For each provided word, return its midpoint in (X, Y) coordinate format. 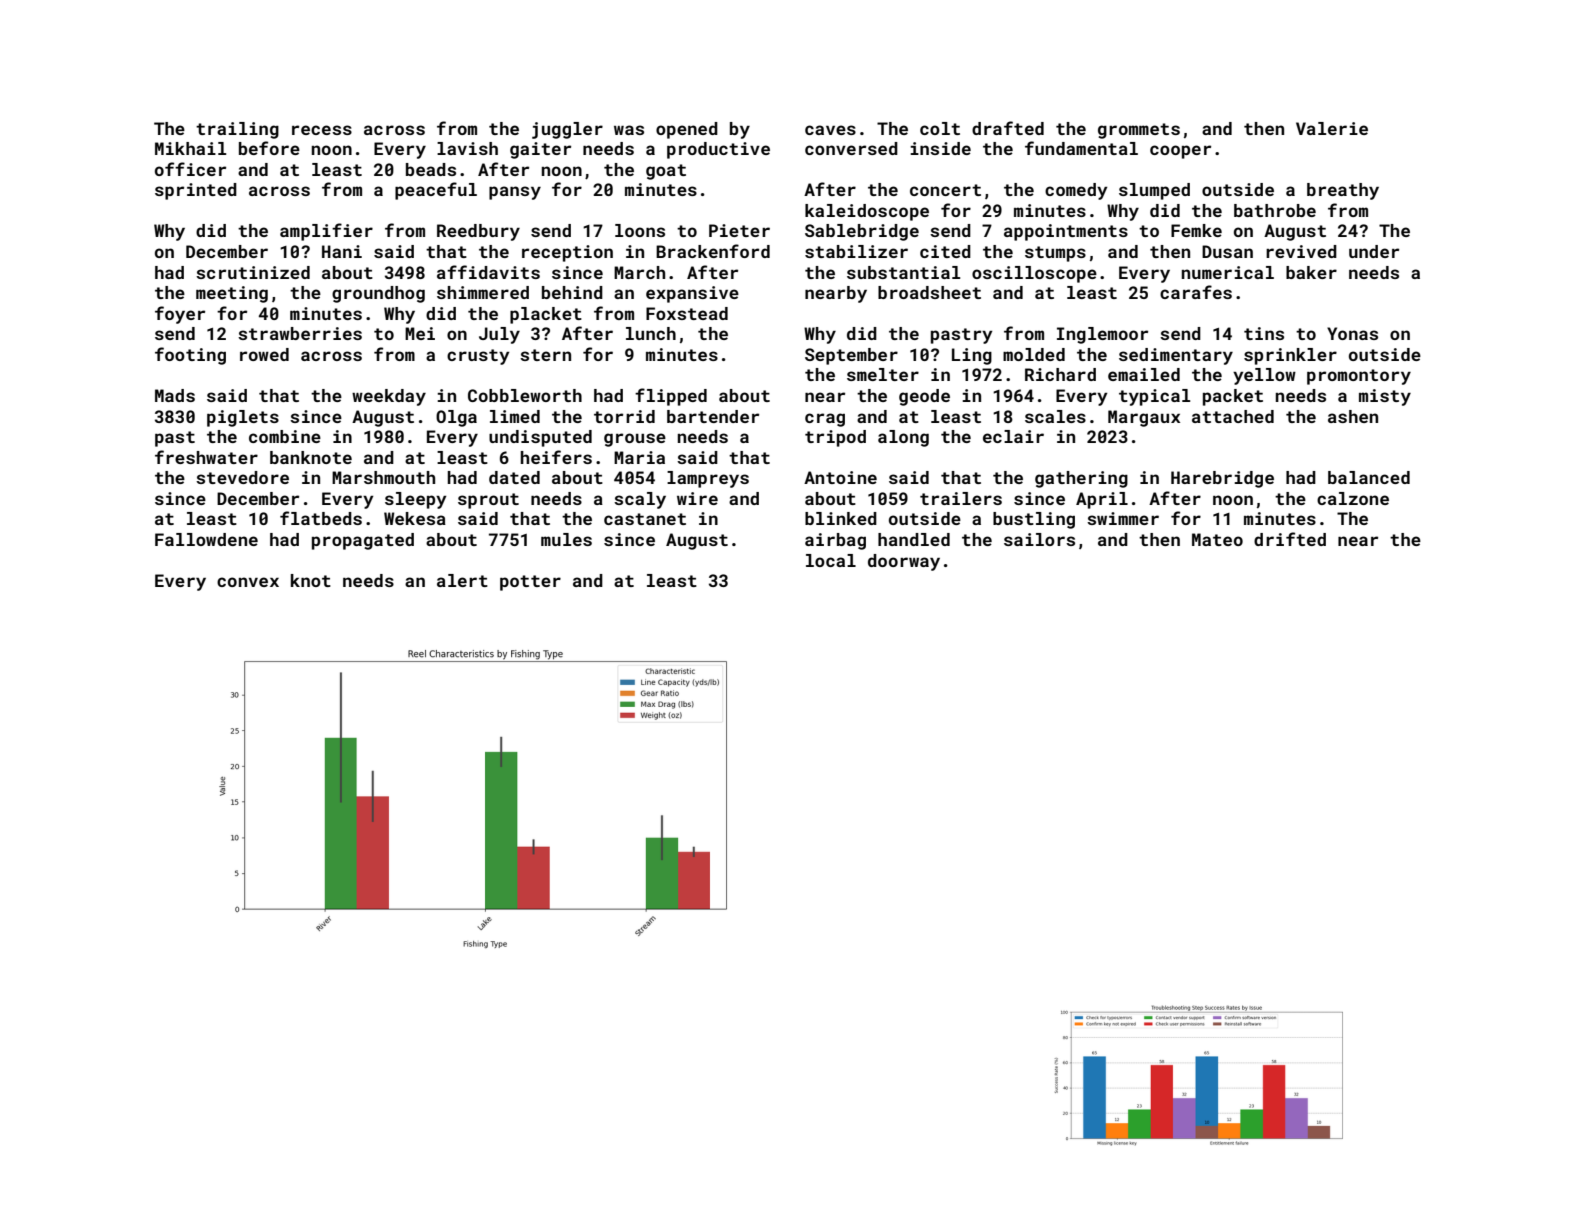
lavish (467, 148)
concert (945, 190)
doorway (904, 562)
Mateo (1217, 539)
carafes (1196, 292)
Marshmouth (383, 477)
